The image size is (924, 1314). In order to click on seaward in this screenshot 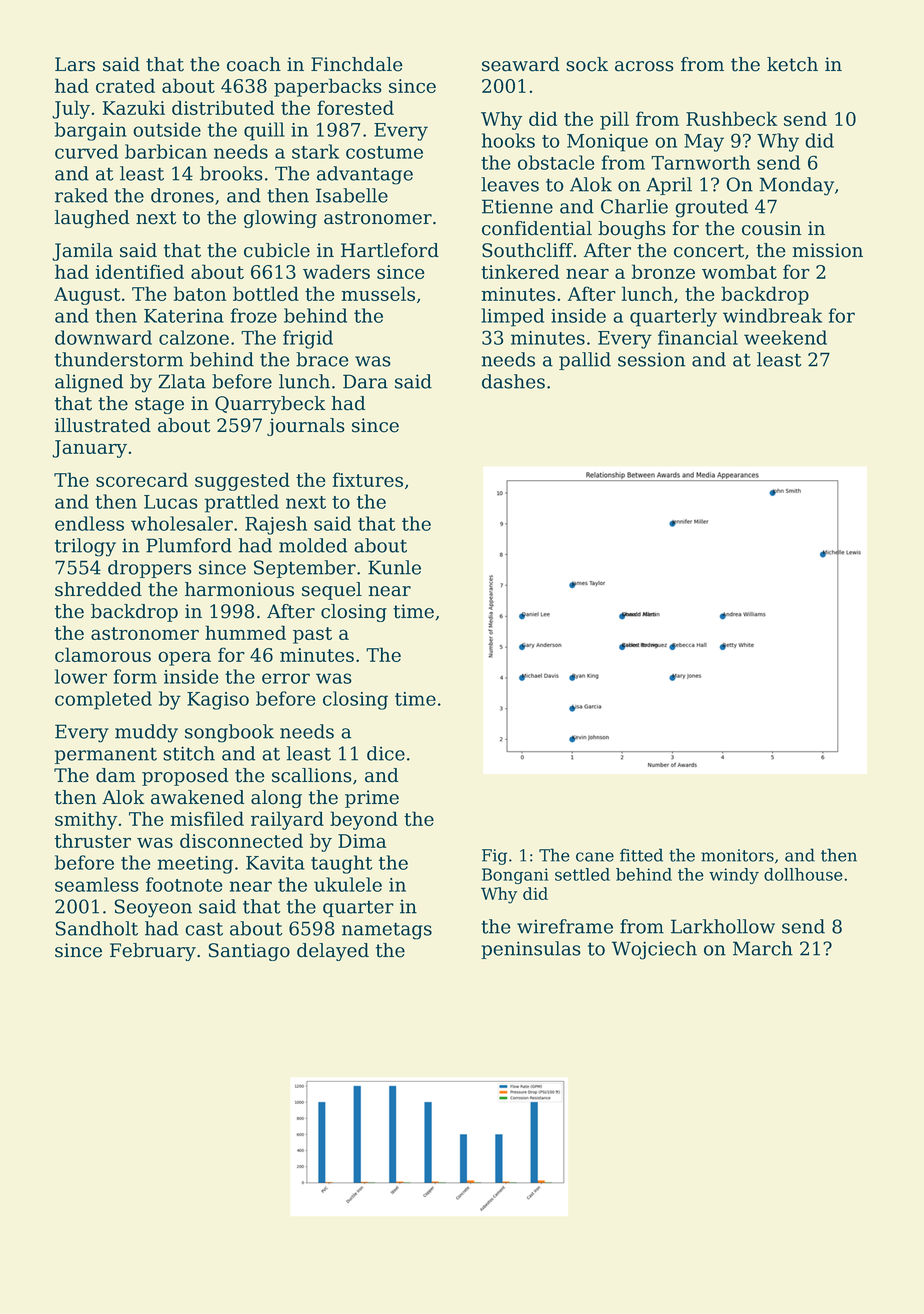, I will do `click(520, 64)`.
